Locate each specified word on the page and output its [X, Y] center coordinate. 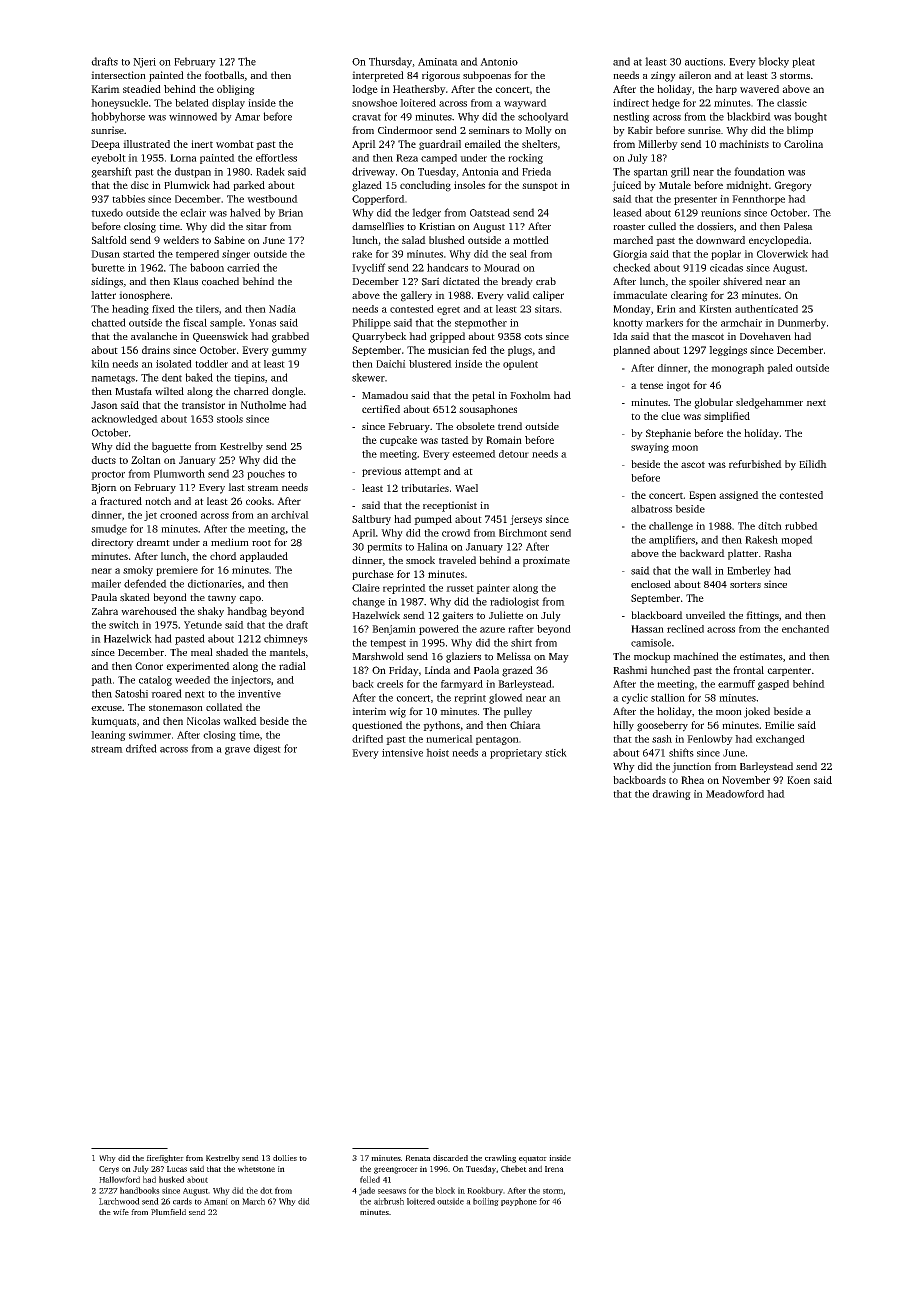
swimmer [150, 735]
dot [266, 1190]
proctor [108, 475]
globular [713, 403]
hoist [437, 752]
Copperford [378, 200]
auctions [704, 62]
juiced [626, 186]
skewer [368, 377]
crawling [500, 1159]
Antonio [499, 62]
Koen [798, 780]
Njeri [144, 63]
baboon [207, 267]
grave [237, 751]
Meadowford [735, 794]
